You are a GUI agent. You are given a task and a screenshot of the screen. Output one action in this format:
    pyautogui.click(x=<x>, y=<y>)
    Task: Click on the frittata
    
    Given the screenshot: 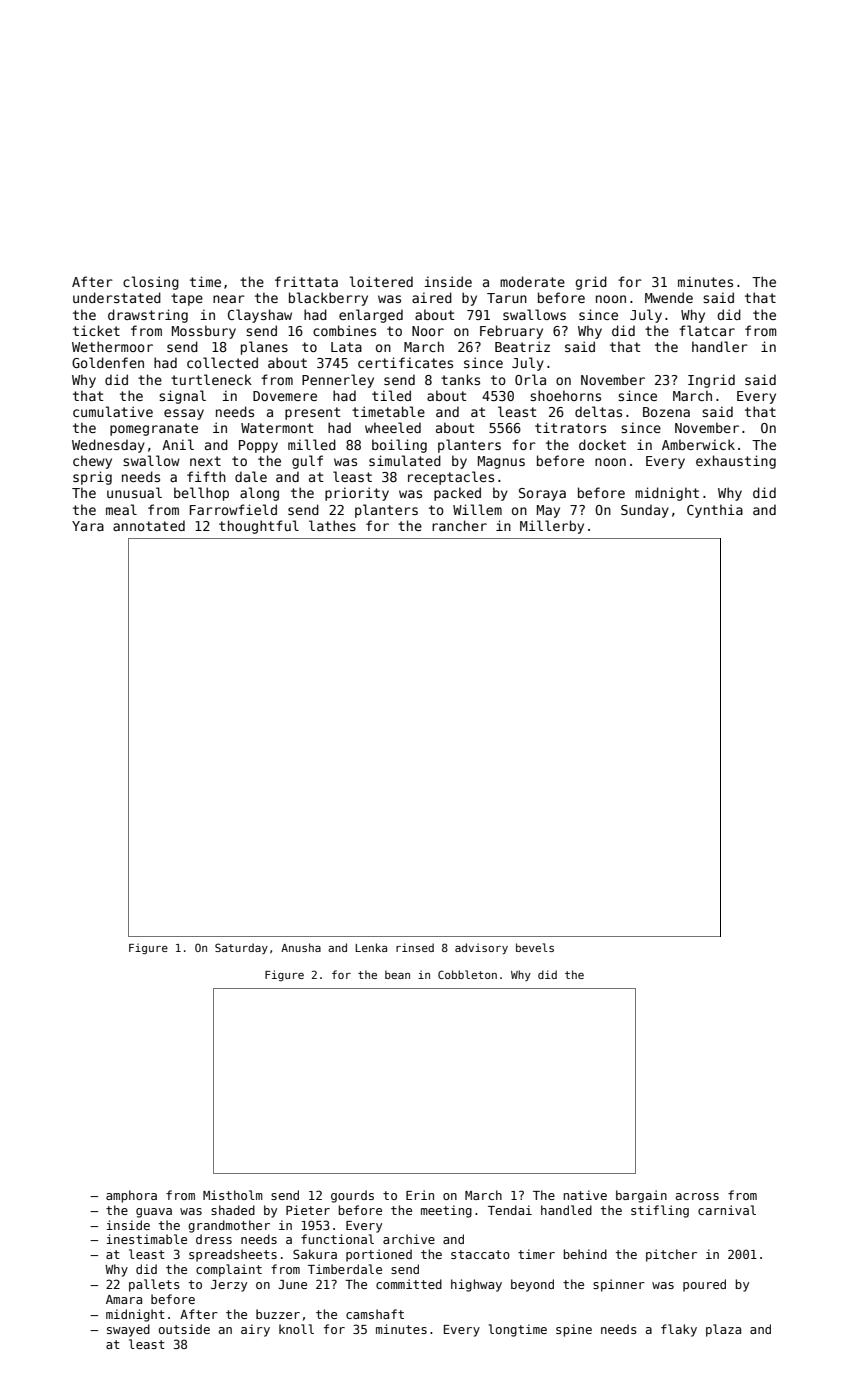 What is the action you would take?
    pyautogui.click(x=306, y=281)
